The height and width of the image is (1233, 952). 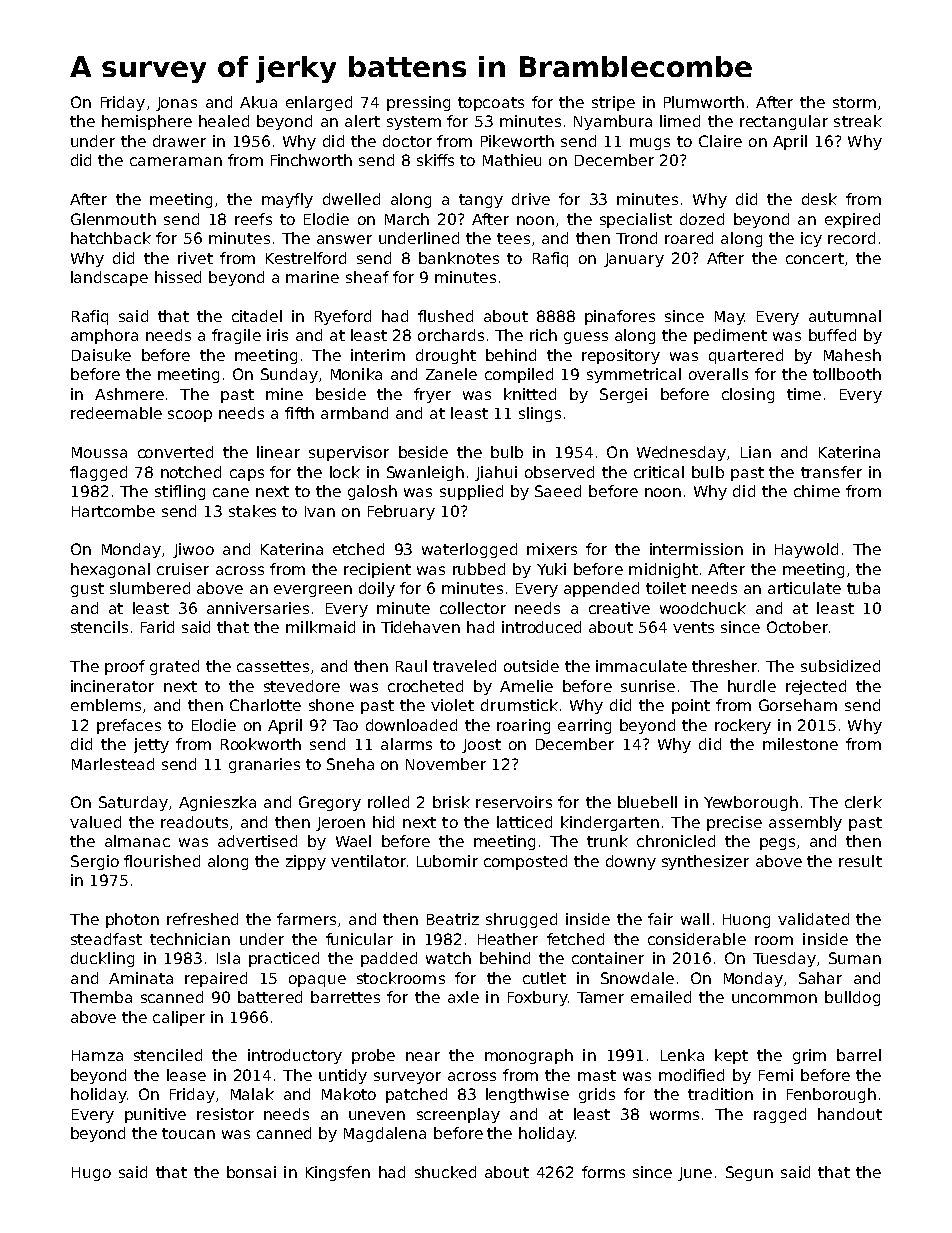 What do you see at coordinates (155, 1115) in the image?
I see `punitive` at bounding box center [155, 1115].
